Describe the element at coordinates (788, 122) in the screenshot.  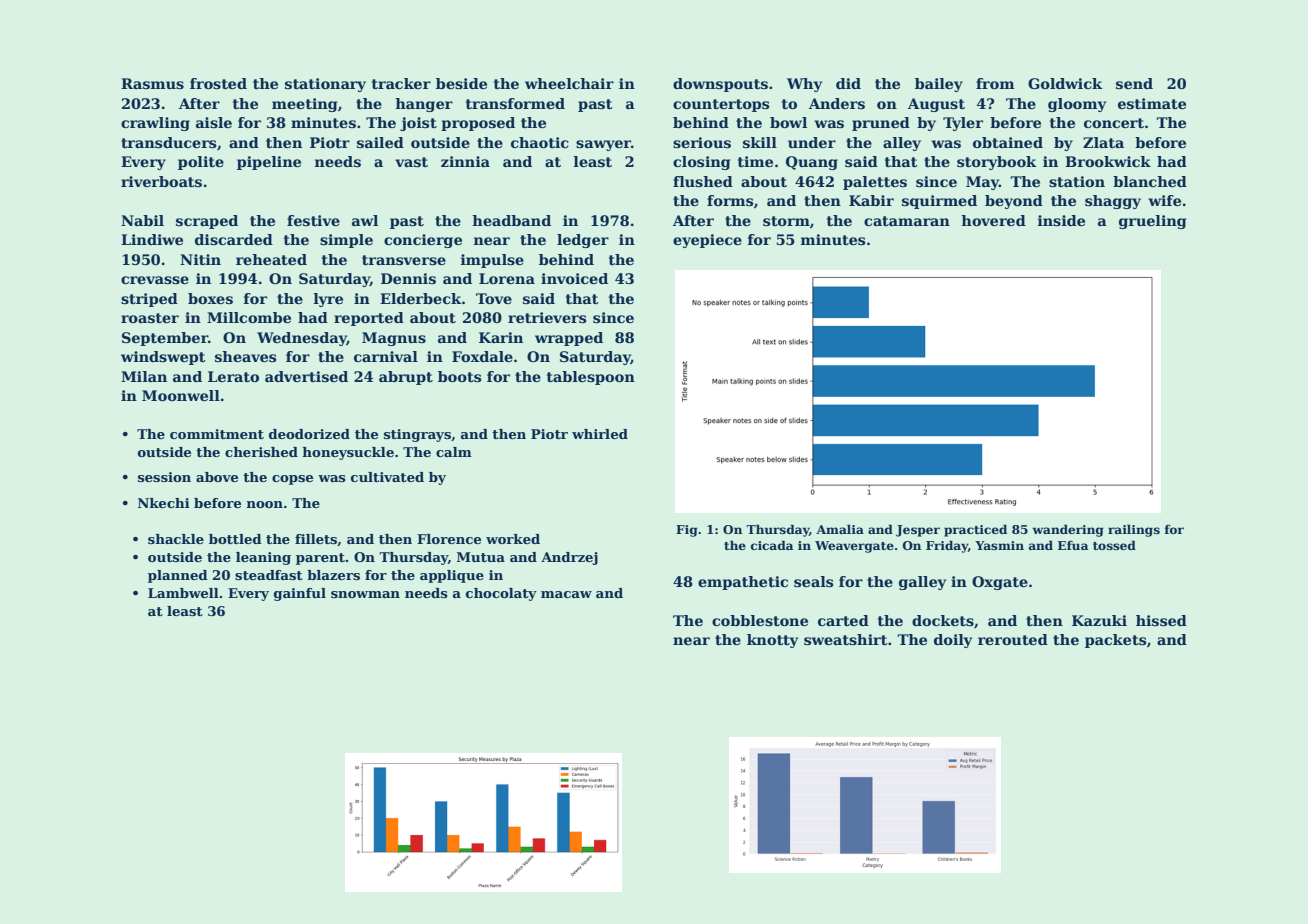
I see `bowl` at that location.
